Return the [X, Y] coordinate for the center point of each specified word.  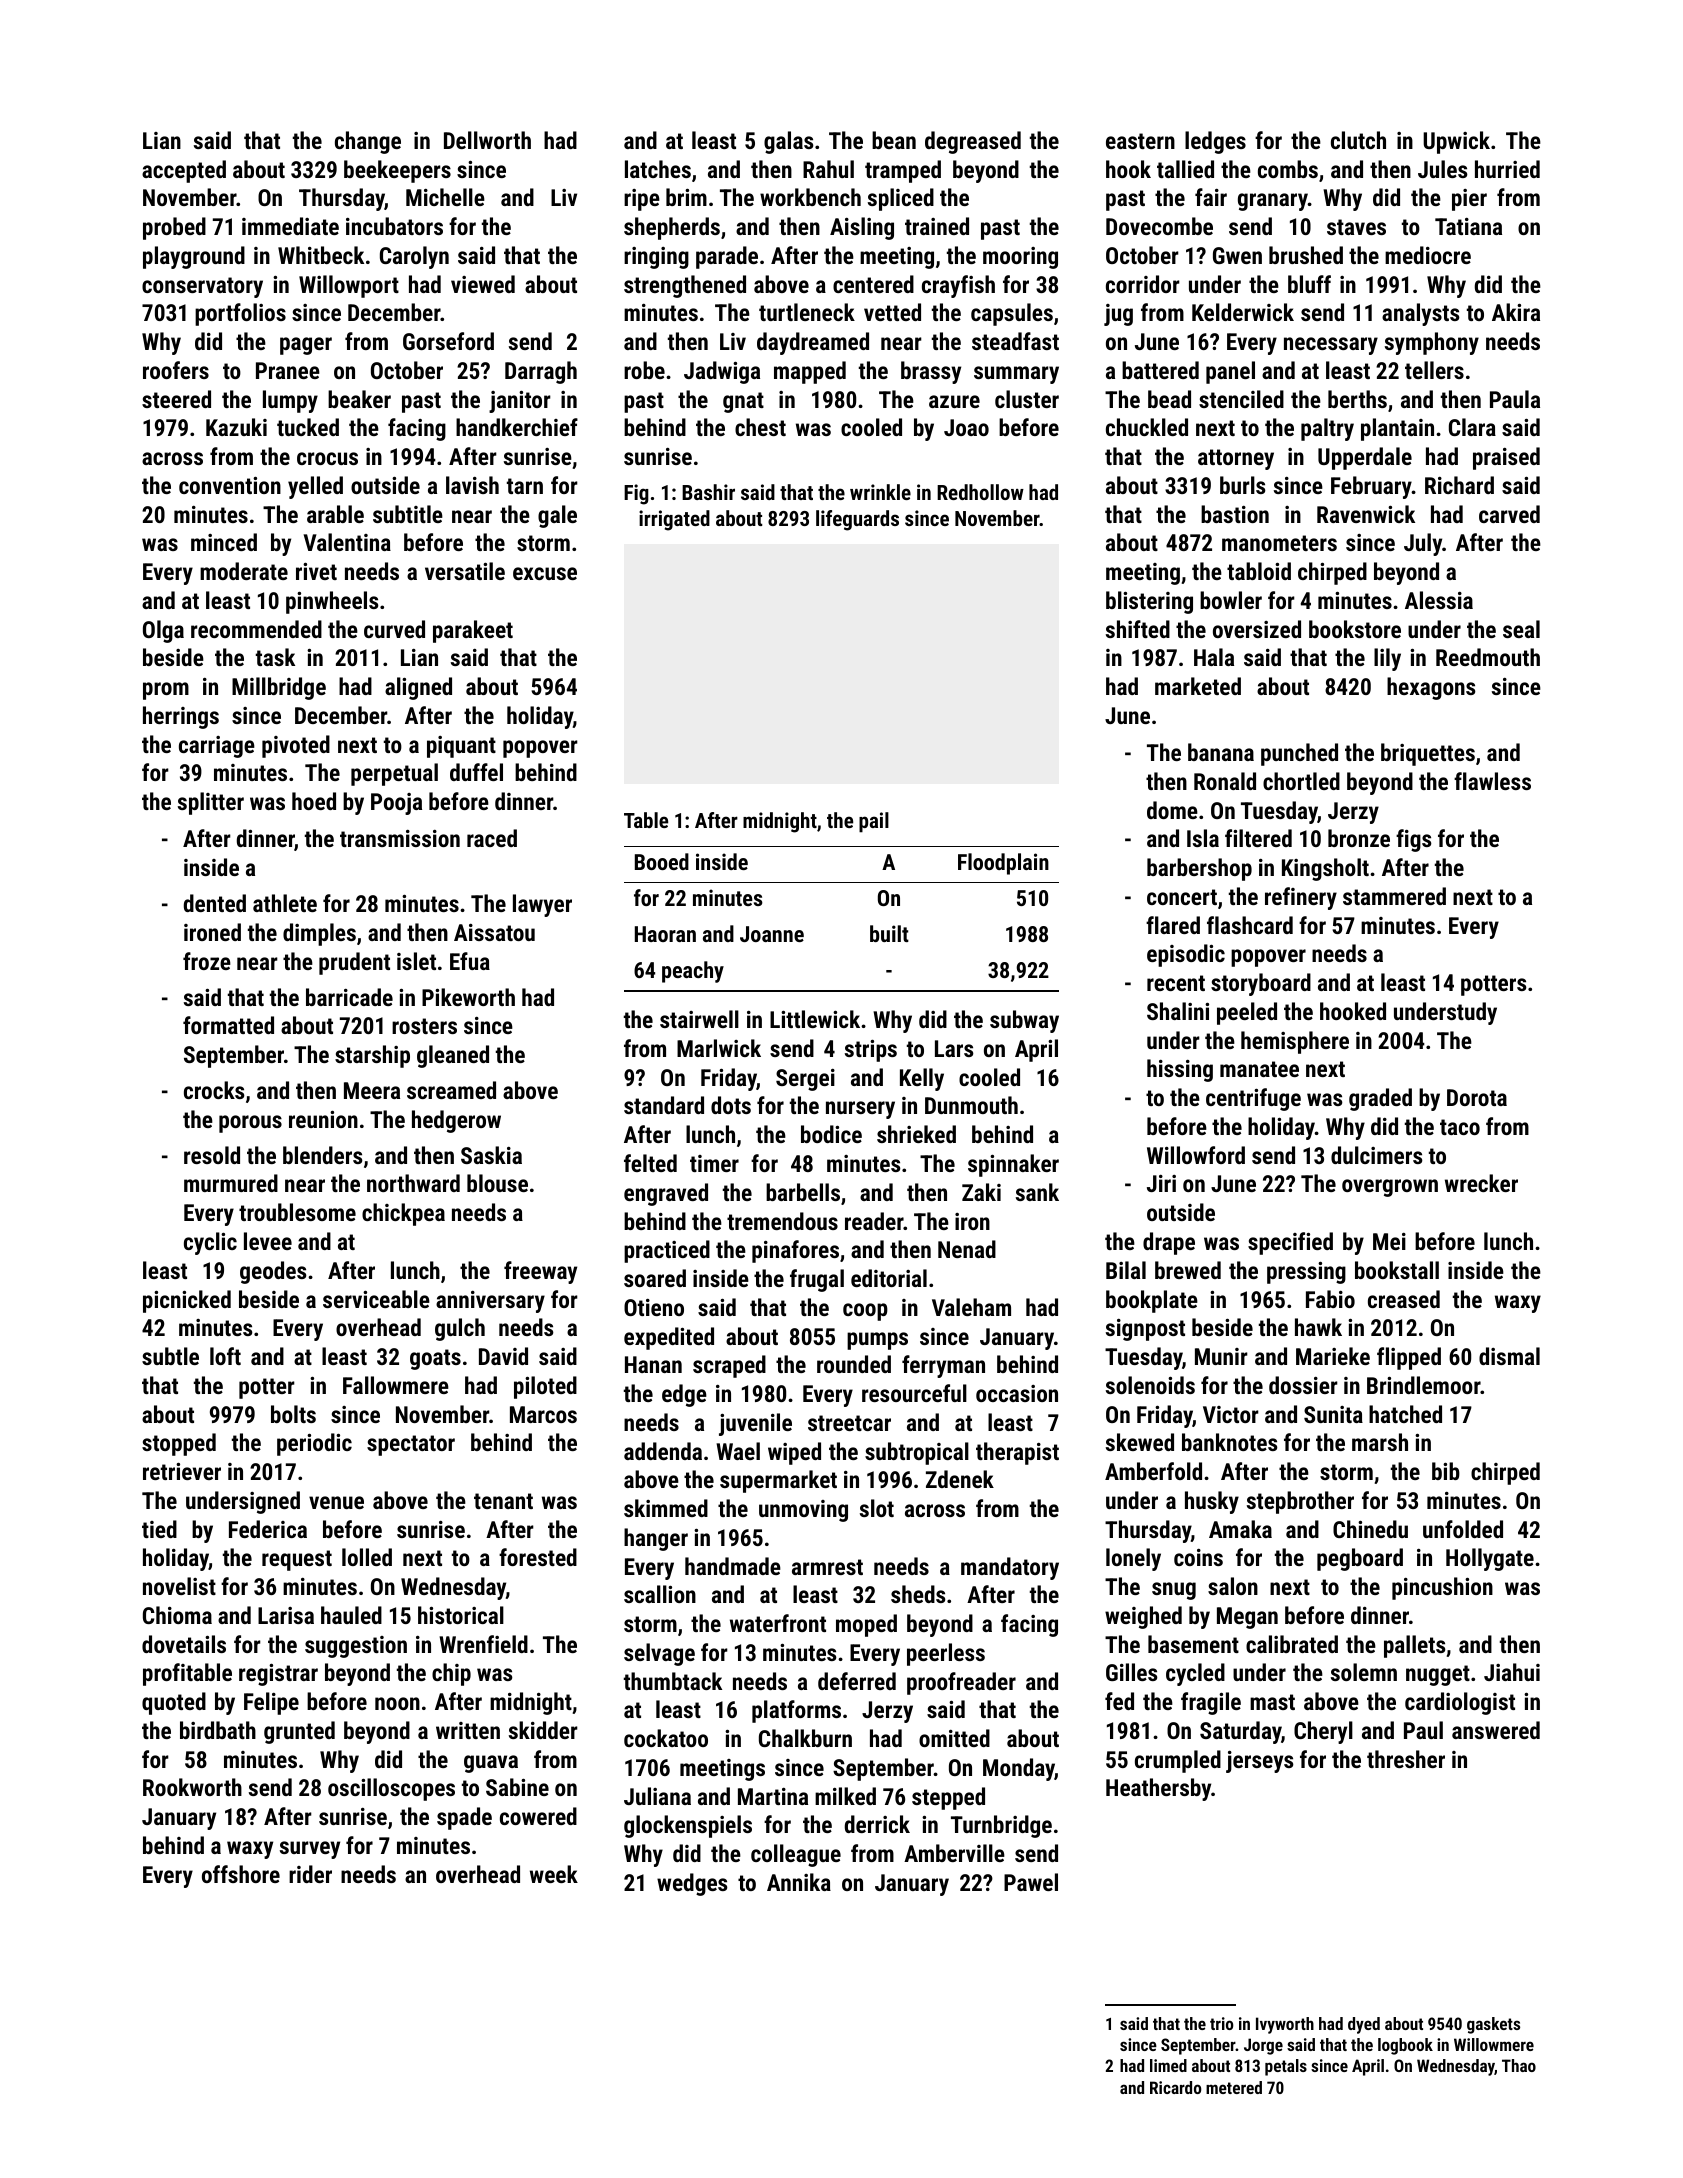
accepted [184, 171]
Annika [799, 1882]
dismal [1509, 1356]
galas [789, 142]
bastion [1235, 514]
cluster [1027, 399]
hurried [1507, 169]
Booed [662, 861]
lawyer [542, 905]
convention [230, 485]
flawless [1492, 781]
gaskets [1493, 2025]
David [503, 1356]
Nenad [967, 1249]
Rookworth [192, 1787]
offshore [241, 1874]
